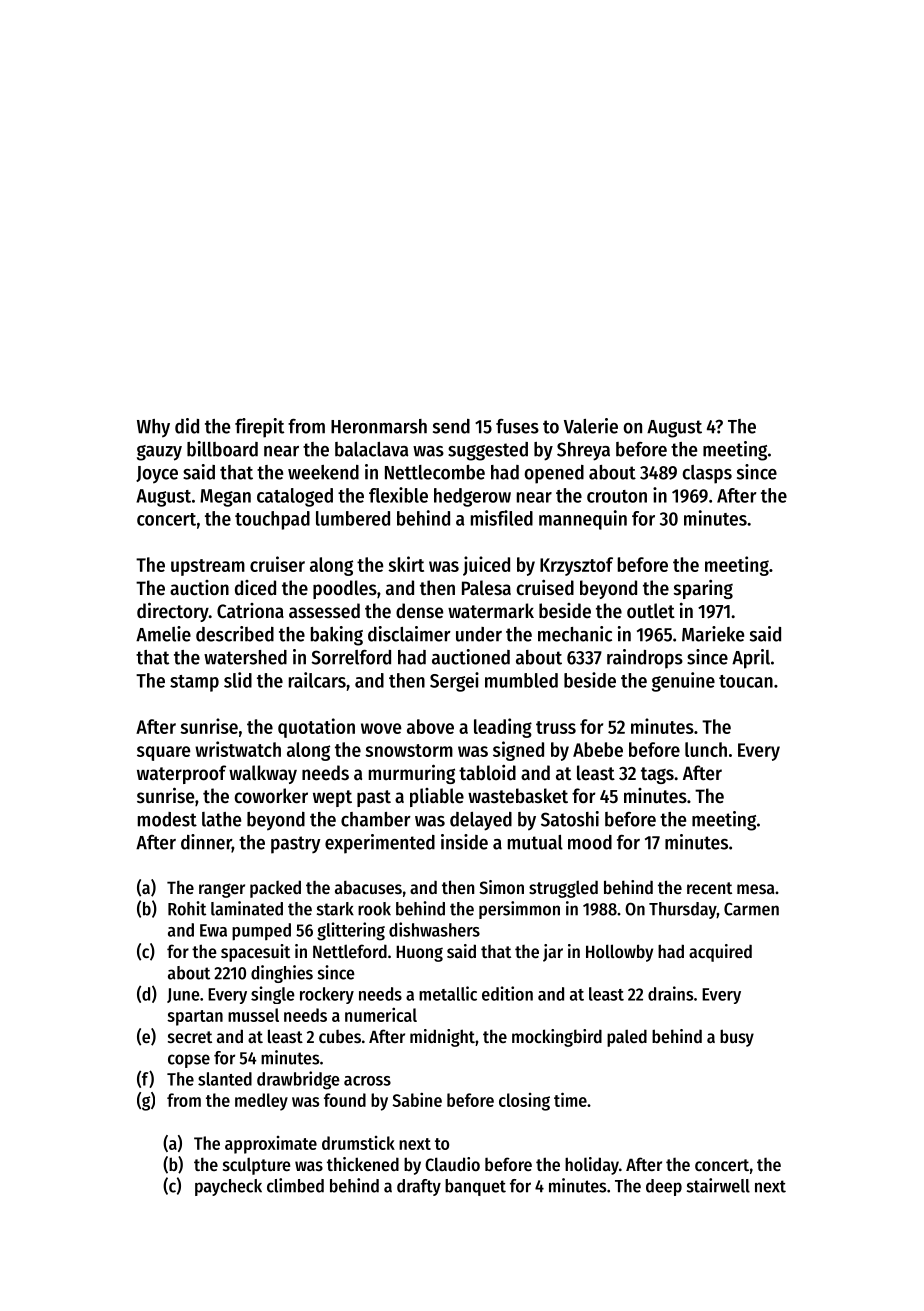 This screenshot has width=924, height=1311. I want to click on Rohit, so click(187, 908).
